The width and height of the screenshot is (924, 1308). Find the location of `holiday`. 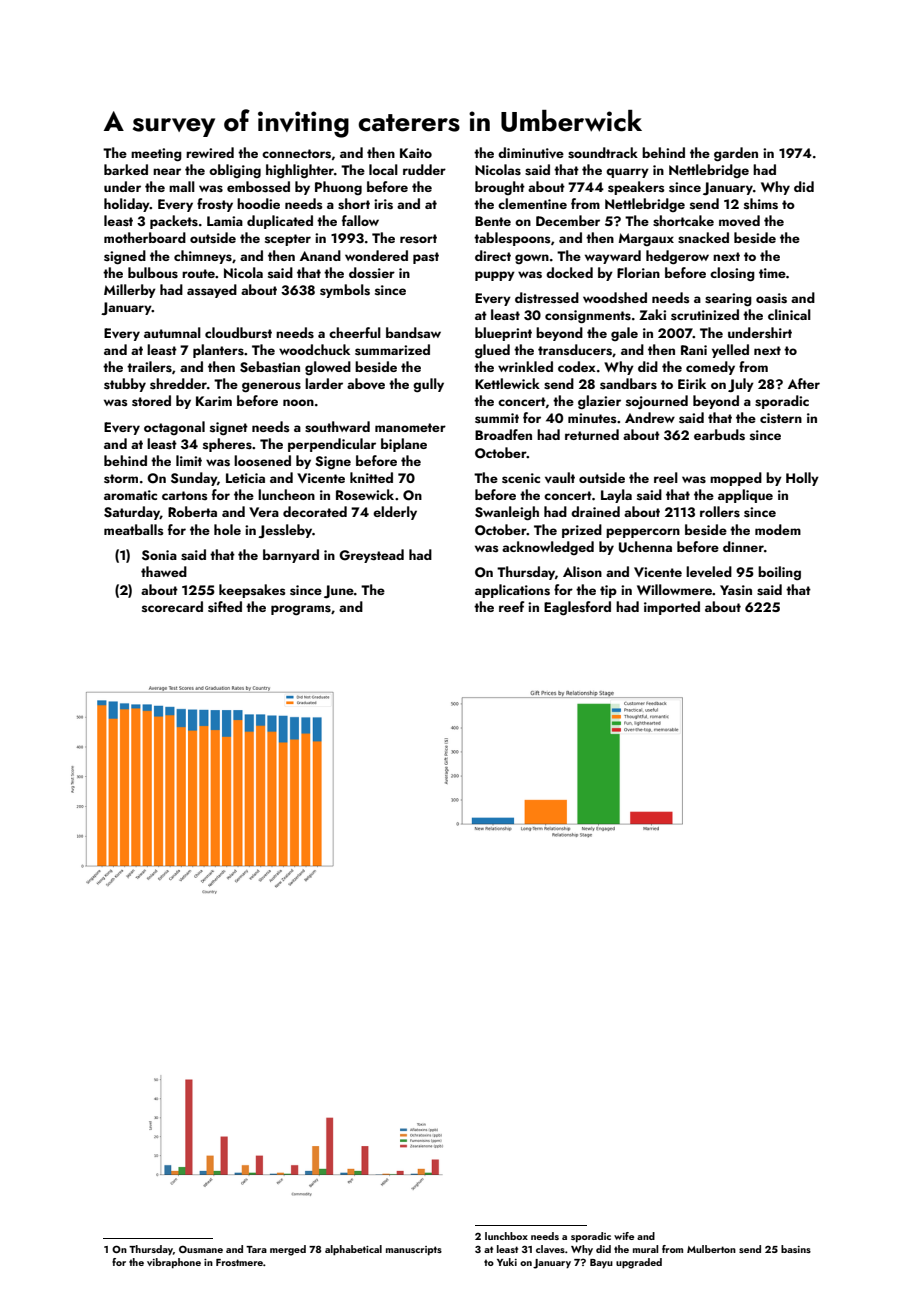

holiday is located at coordinates (127, 205).
